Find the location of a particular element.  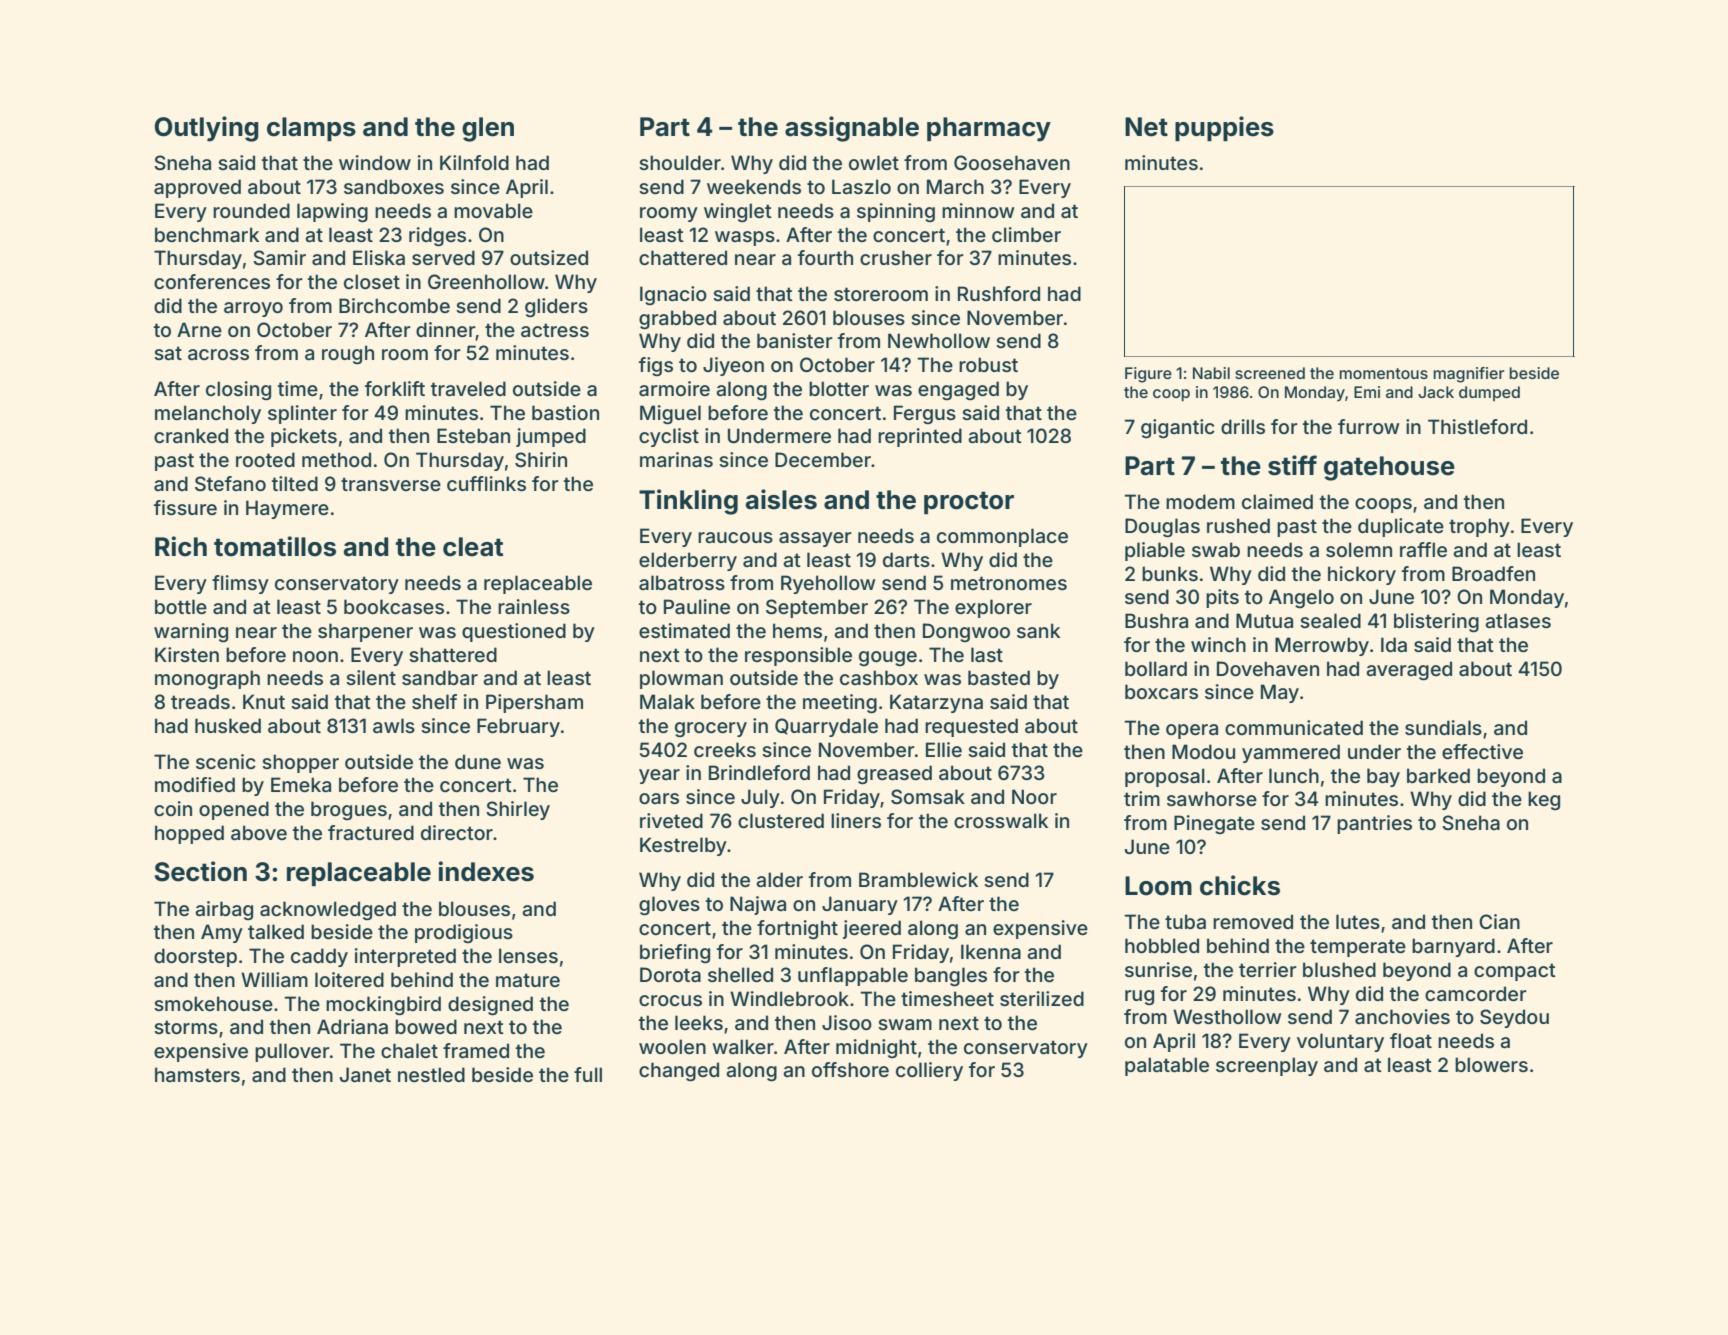

noon is located at coordinates (315, 656).
